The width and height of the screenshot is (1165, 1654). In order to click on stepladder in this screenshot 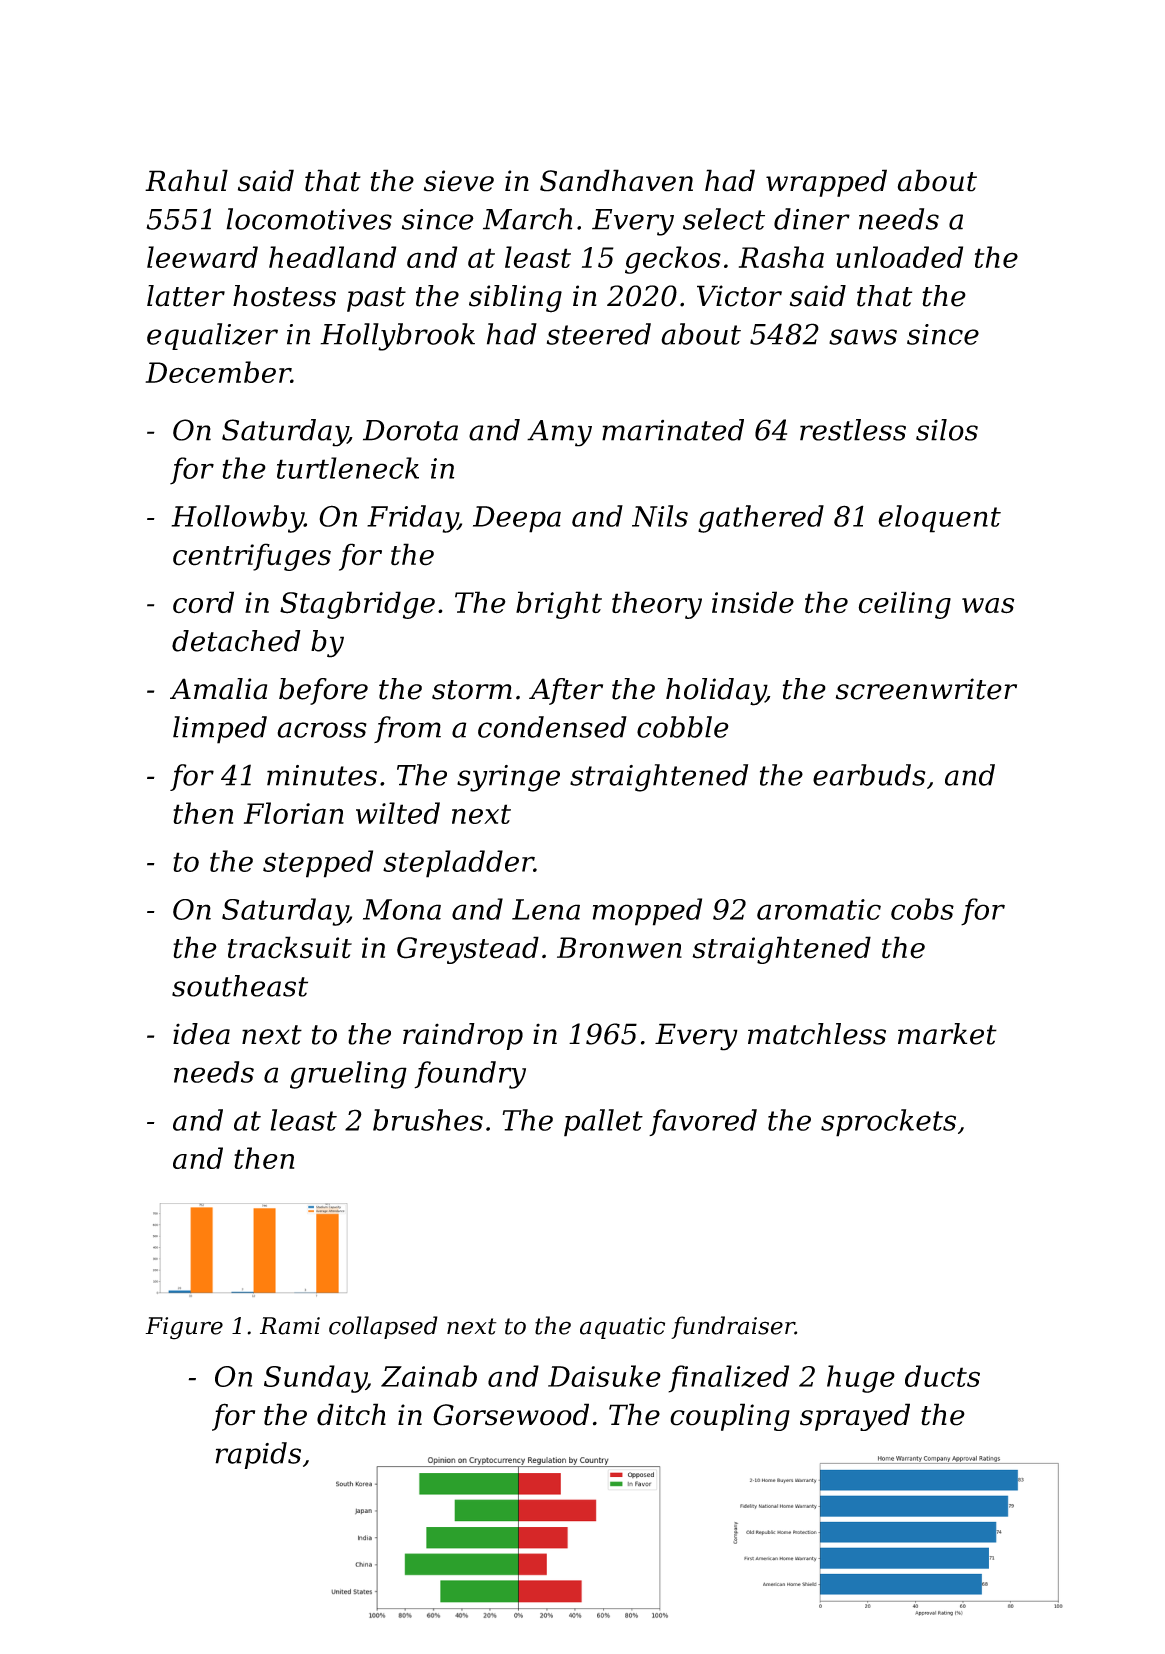, I will do `click(458, 864)`.
